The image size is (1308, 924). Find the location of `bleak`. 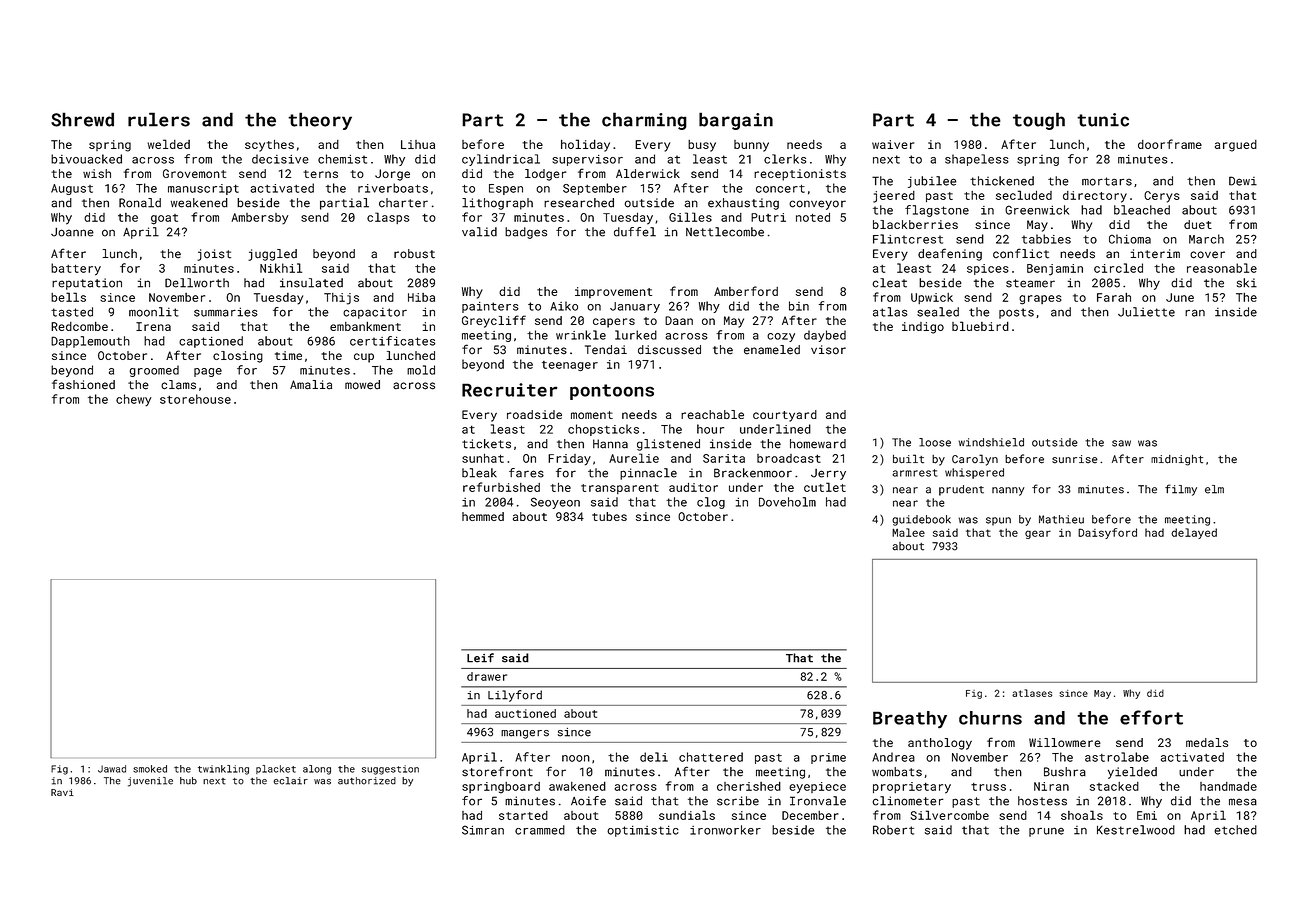

bleak is located at coordinates (479, 473).
